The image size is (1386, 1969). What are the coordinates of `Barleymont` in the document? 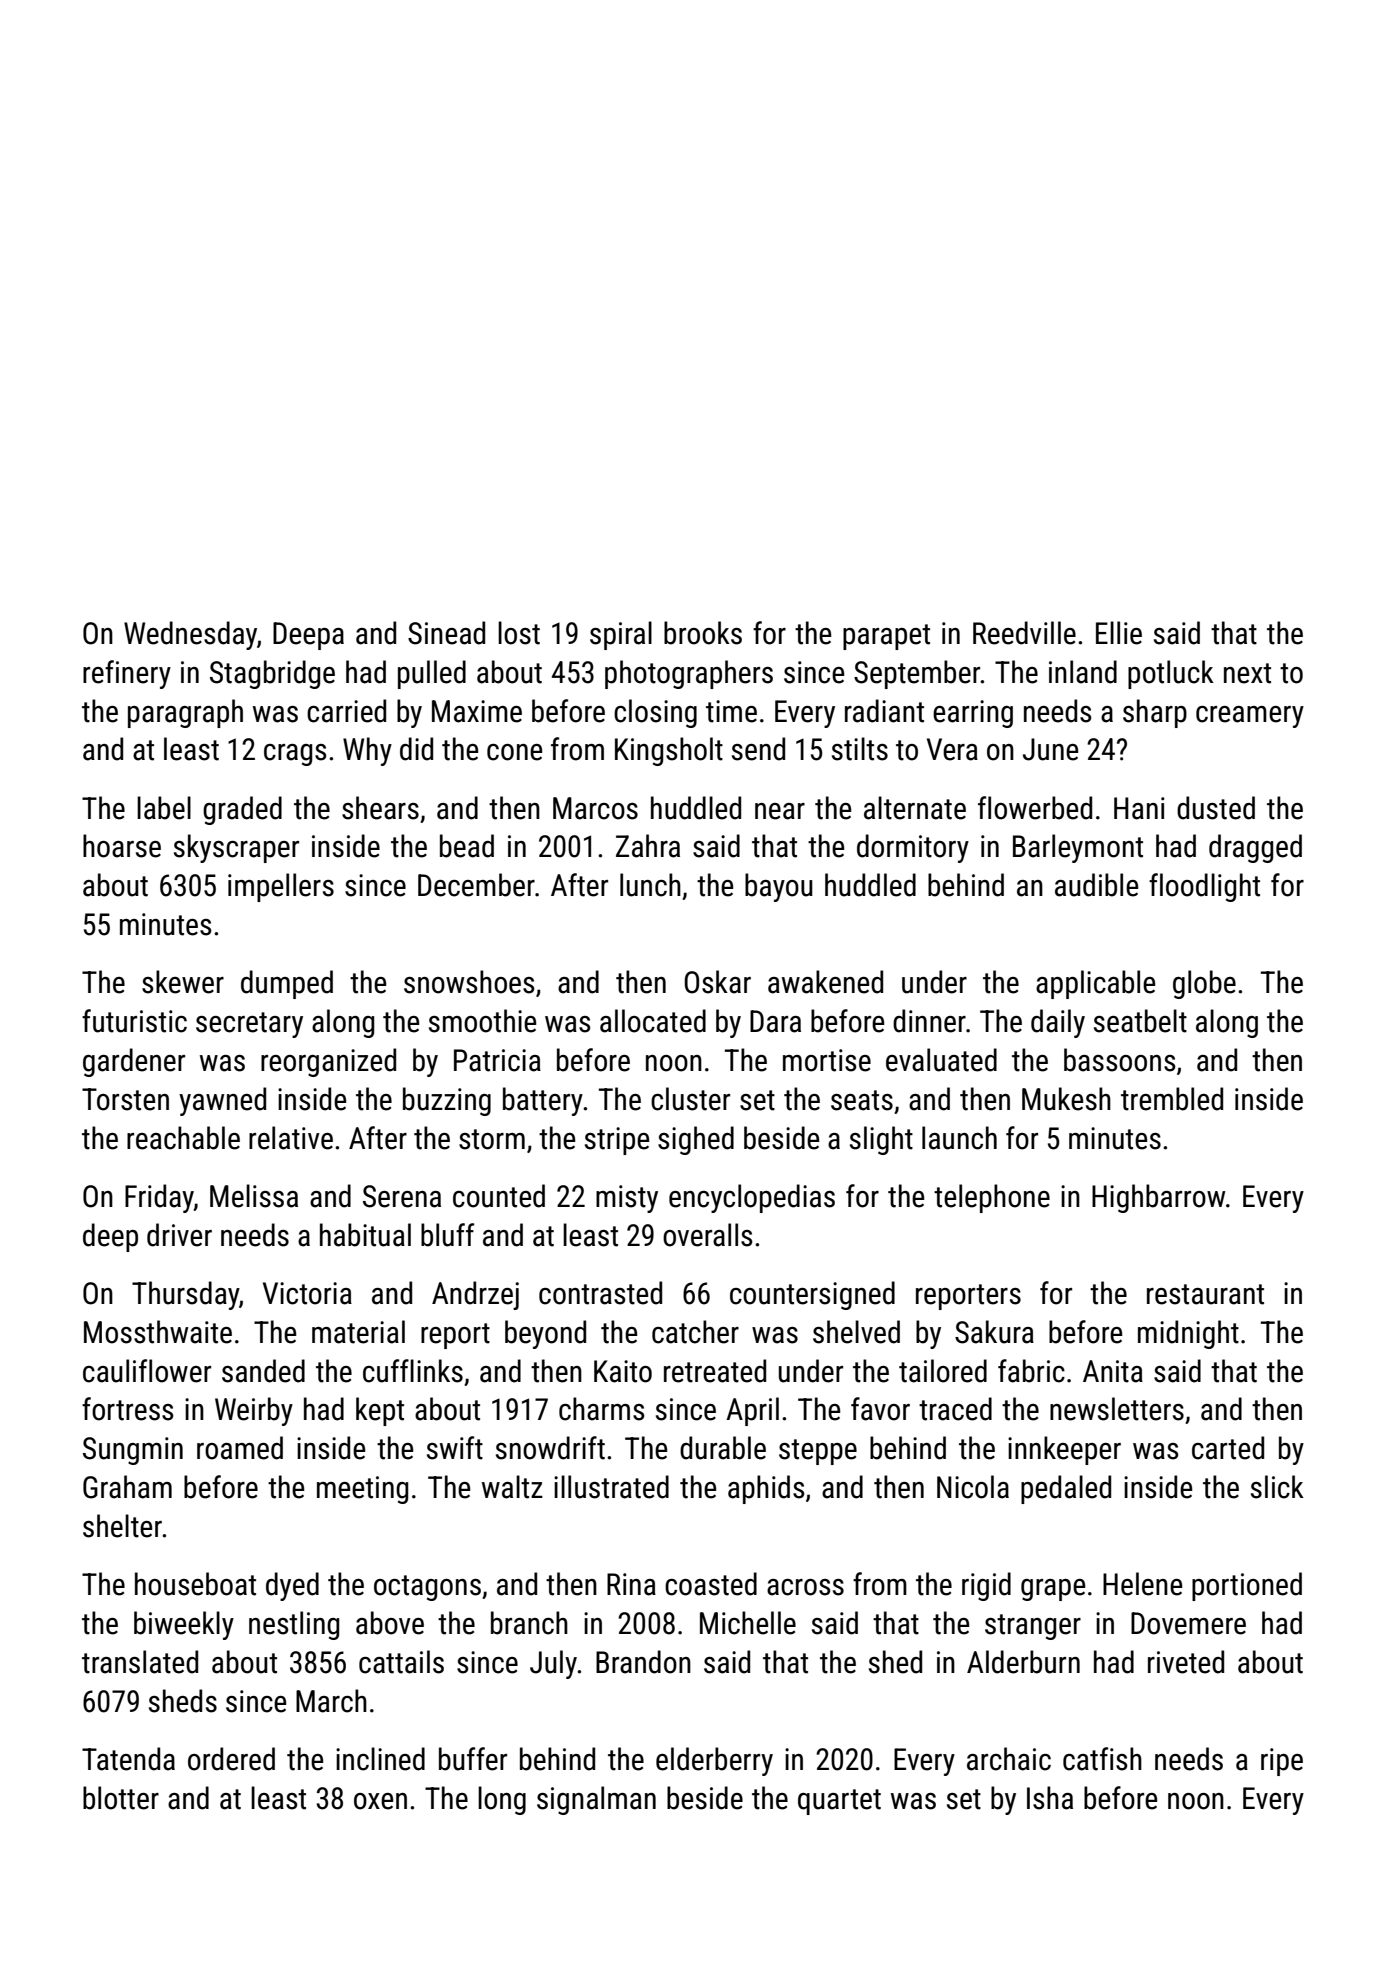 It's located at (1078, 848).
